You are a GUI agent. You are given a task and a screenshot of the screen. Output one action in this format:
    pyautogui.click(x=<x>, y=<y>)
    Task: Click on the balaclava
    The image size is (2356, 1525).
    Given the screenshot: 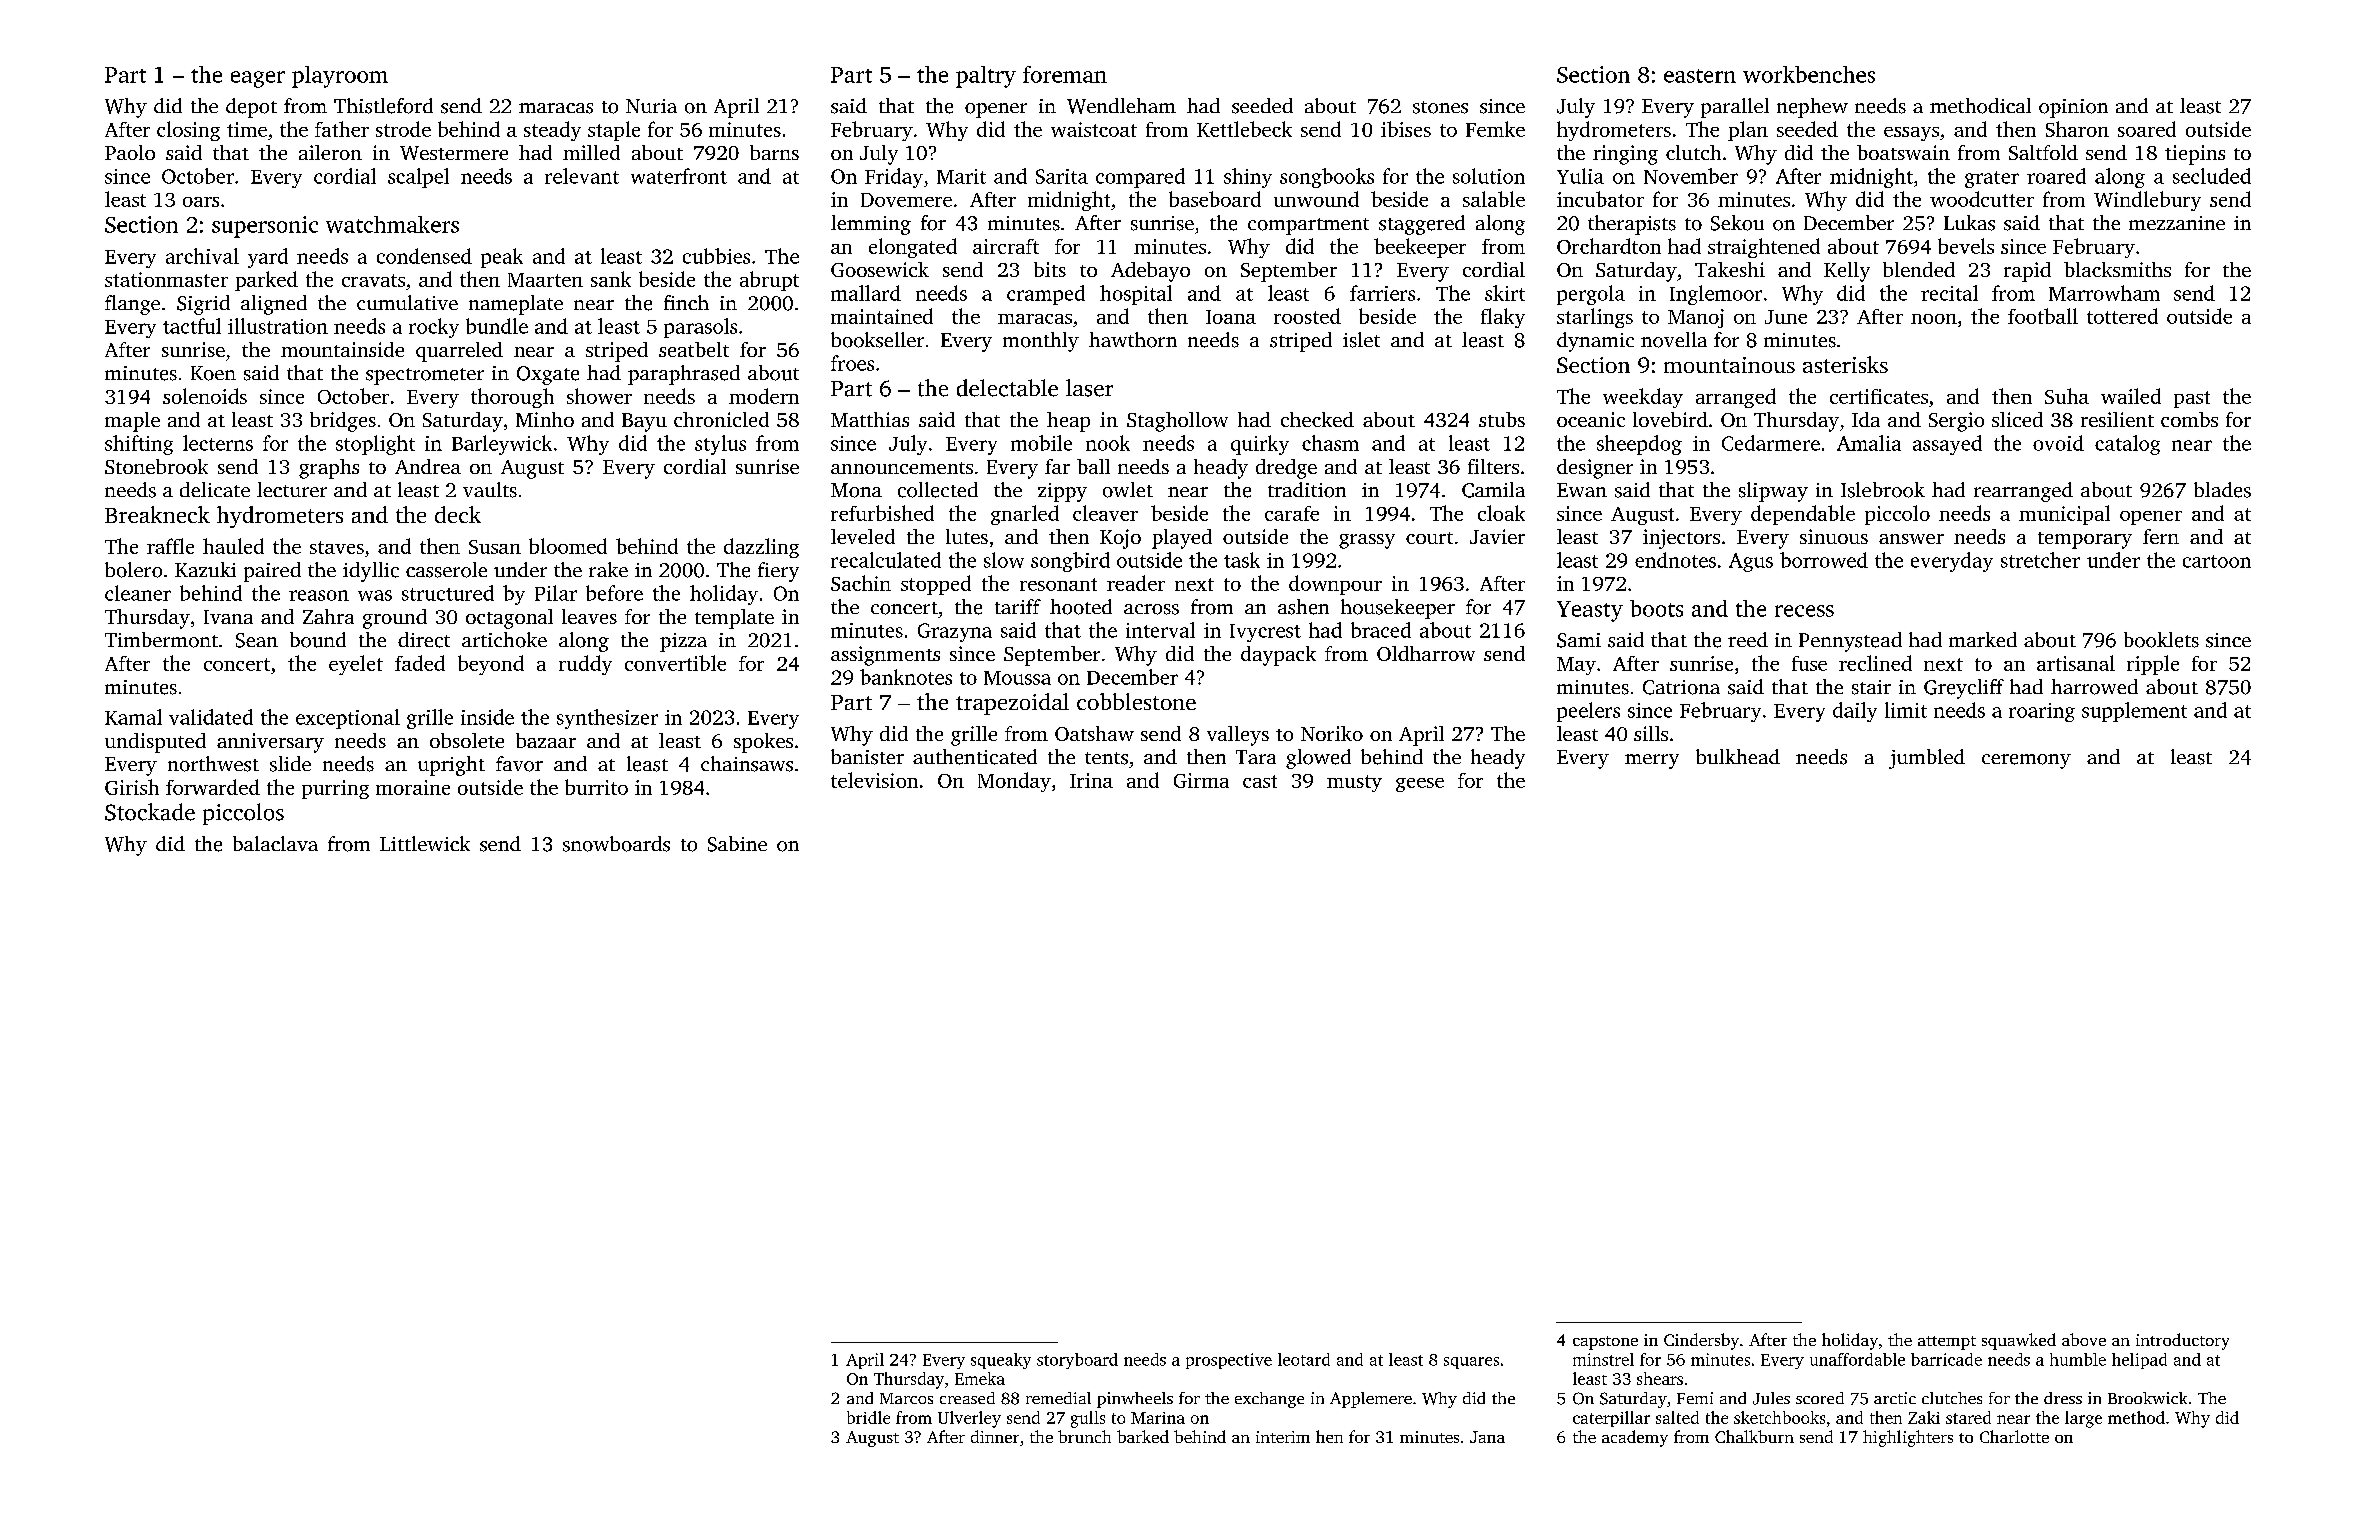 What is the action you would take?
    pyautogui.click(x=275, y=843)
